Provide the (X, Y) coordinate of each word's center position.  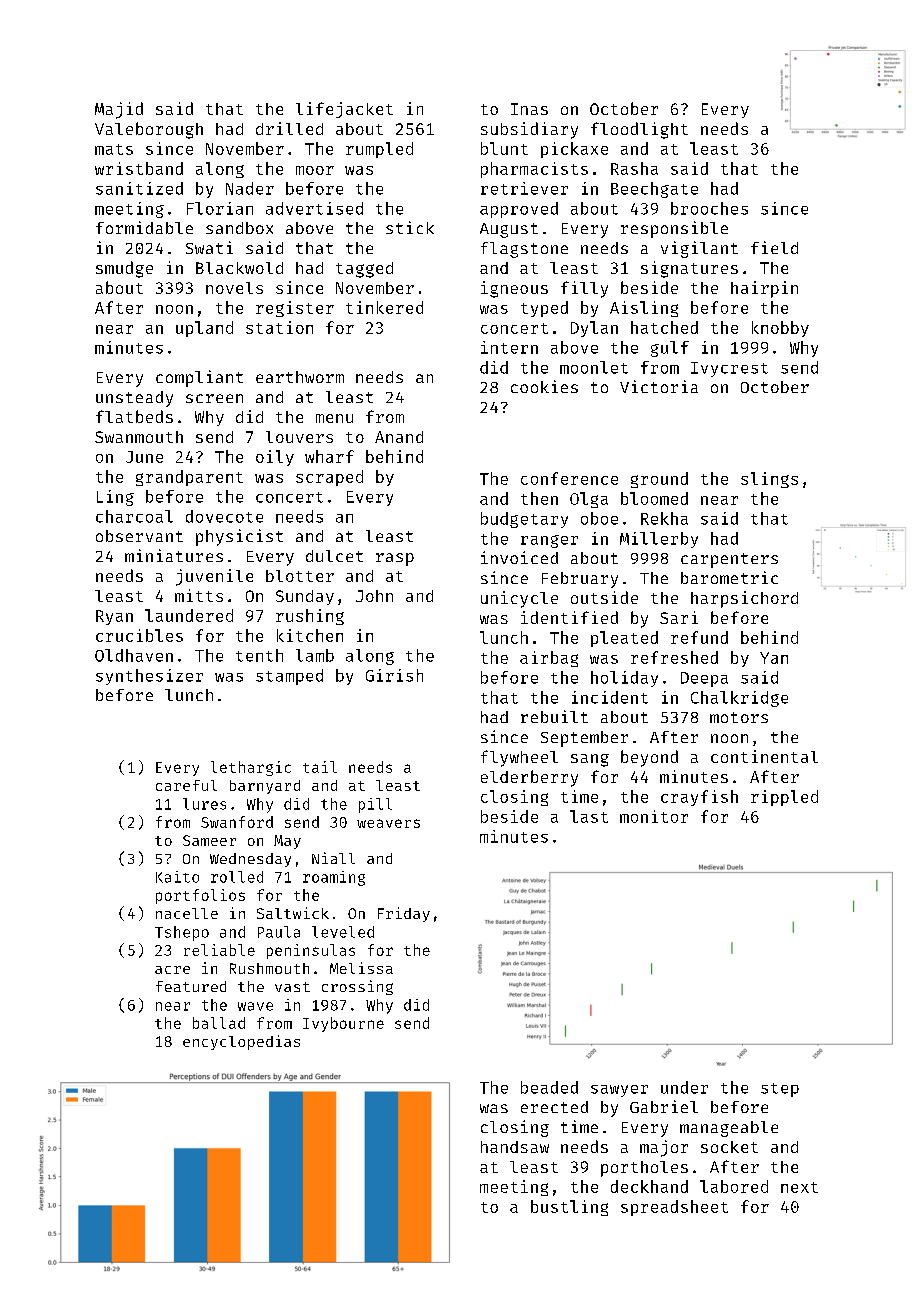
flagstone (524, 250)
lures (204, 804)
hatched (664, 327)
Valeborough (149, 130)
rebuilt (554, 716)
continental (764, 756)
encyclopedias (241, 1042)
